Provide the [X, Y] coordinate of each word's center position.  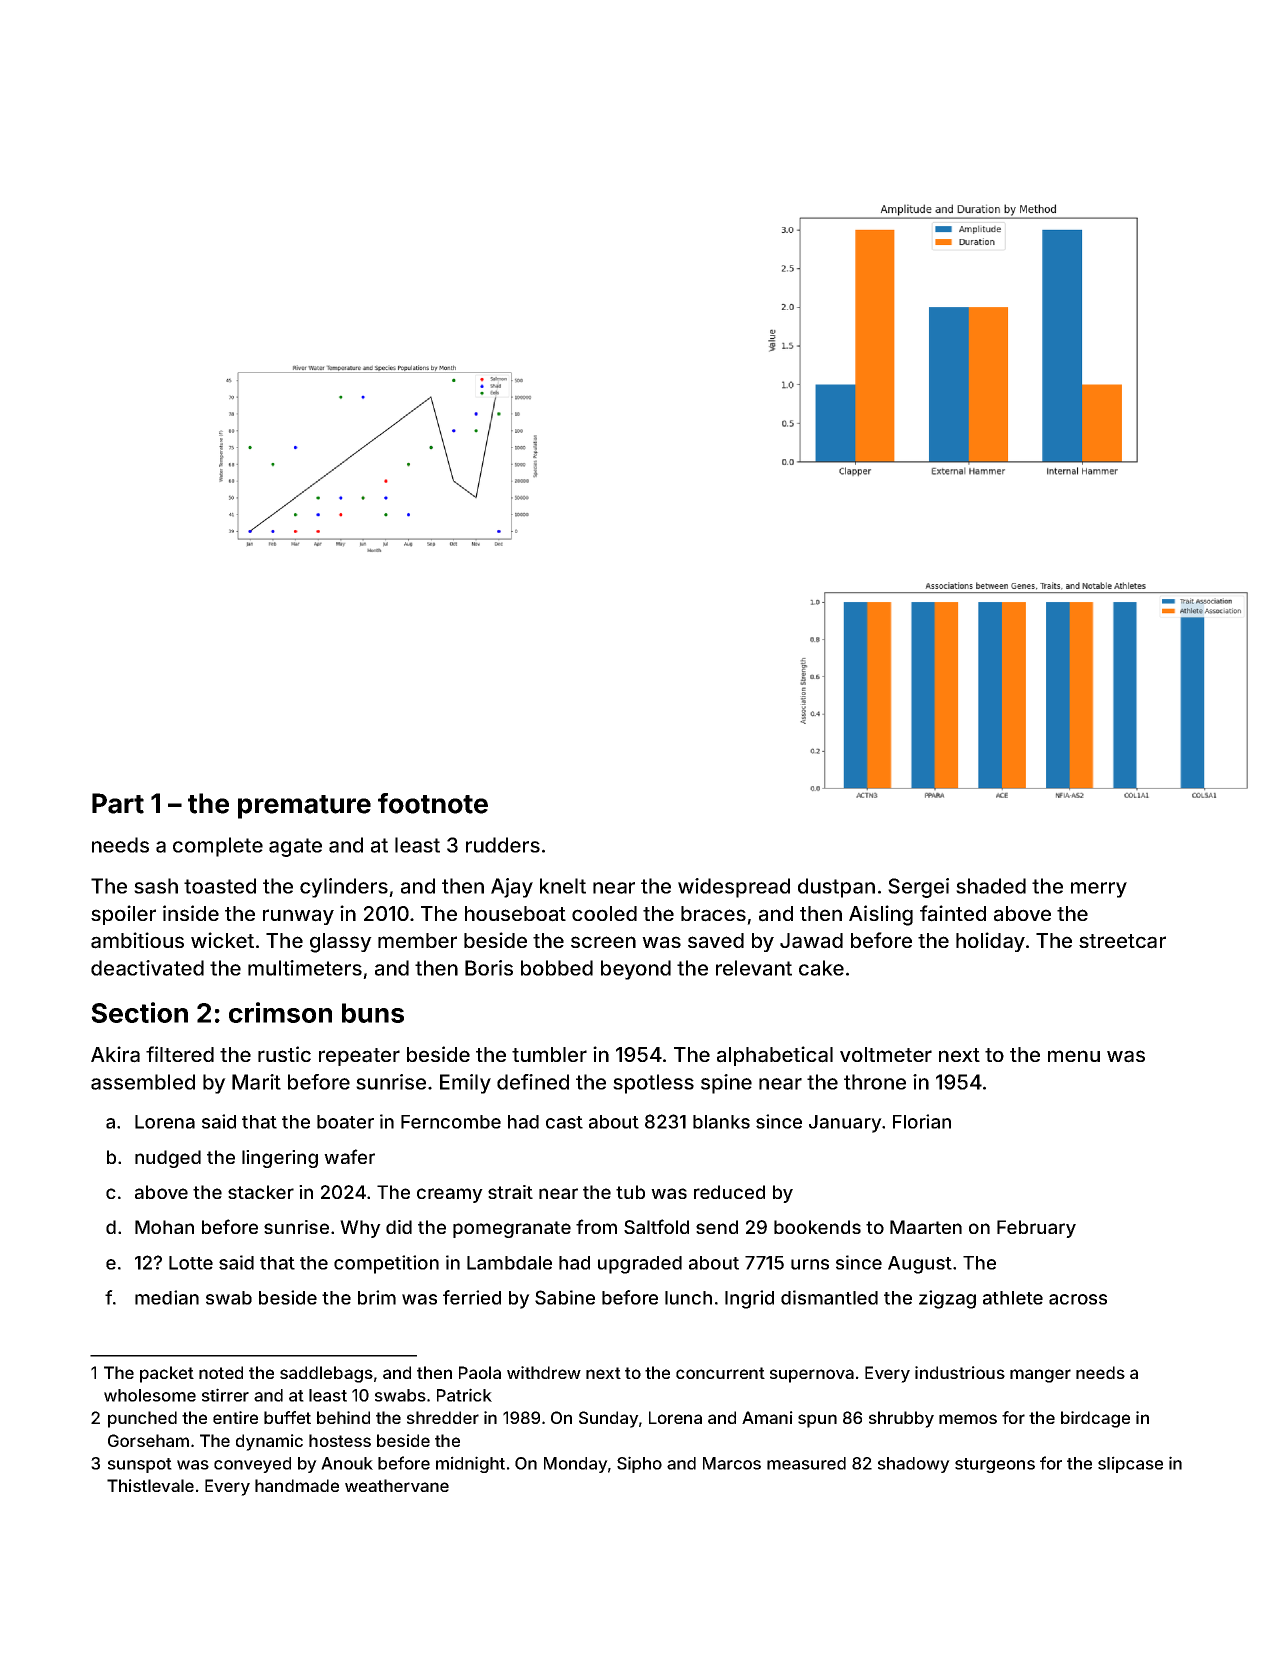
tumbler [549, 1054]
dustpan [836, 888]
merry [1099, 890]
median [167, 1297]
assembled [143, 1082]
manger [1040, 1376]
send [717, 1227]
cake [821, 968]
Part [118, 803]
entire [235, 1417]
